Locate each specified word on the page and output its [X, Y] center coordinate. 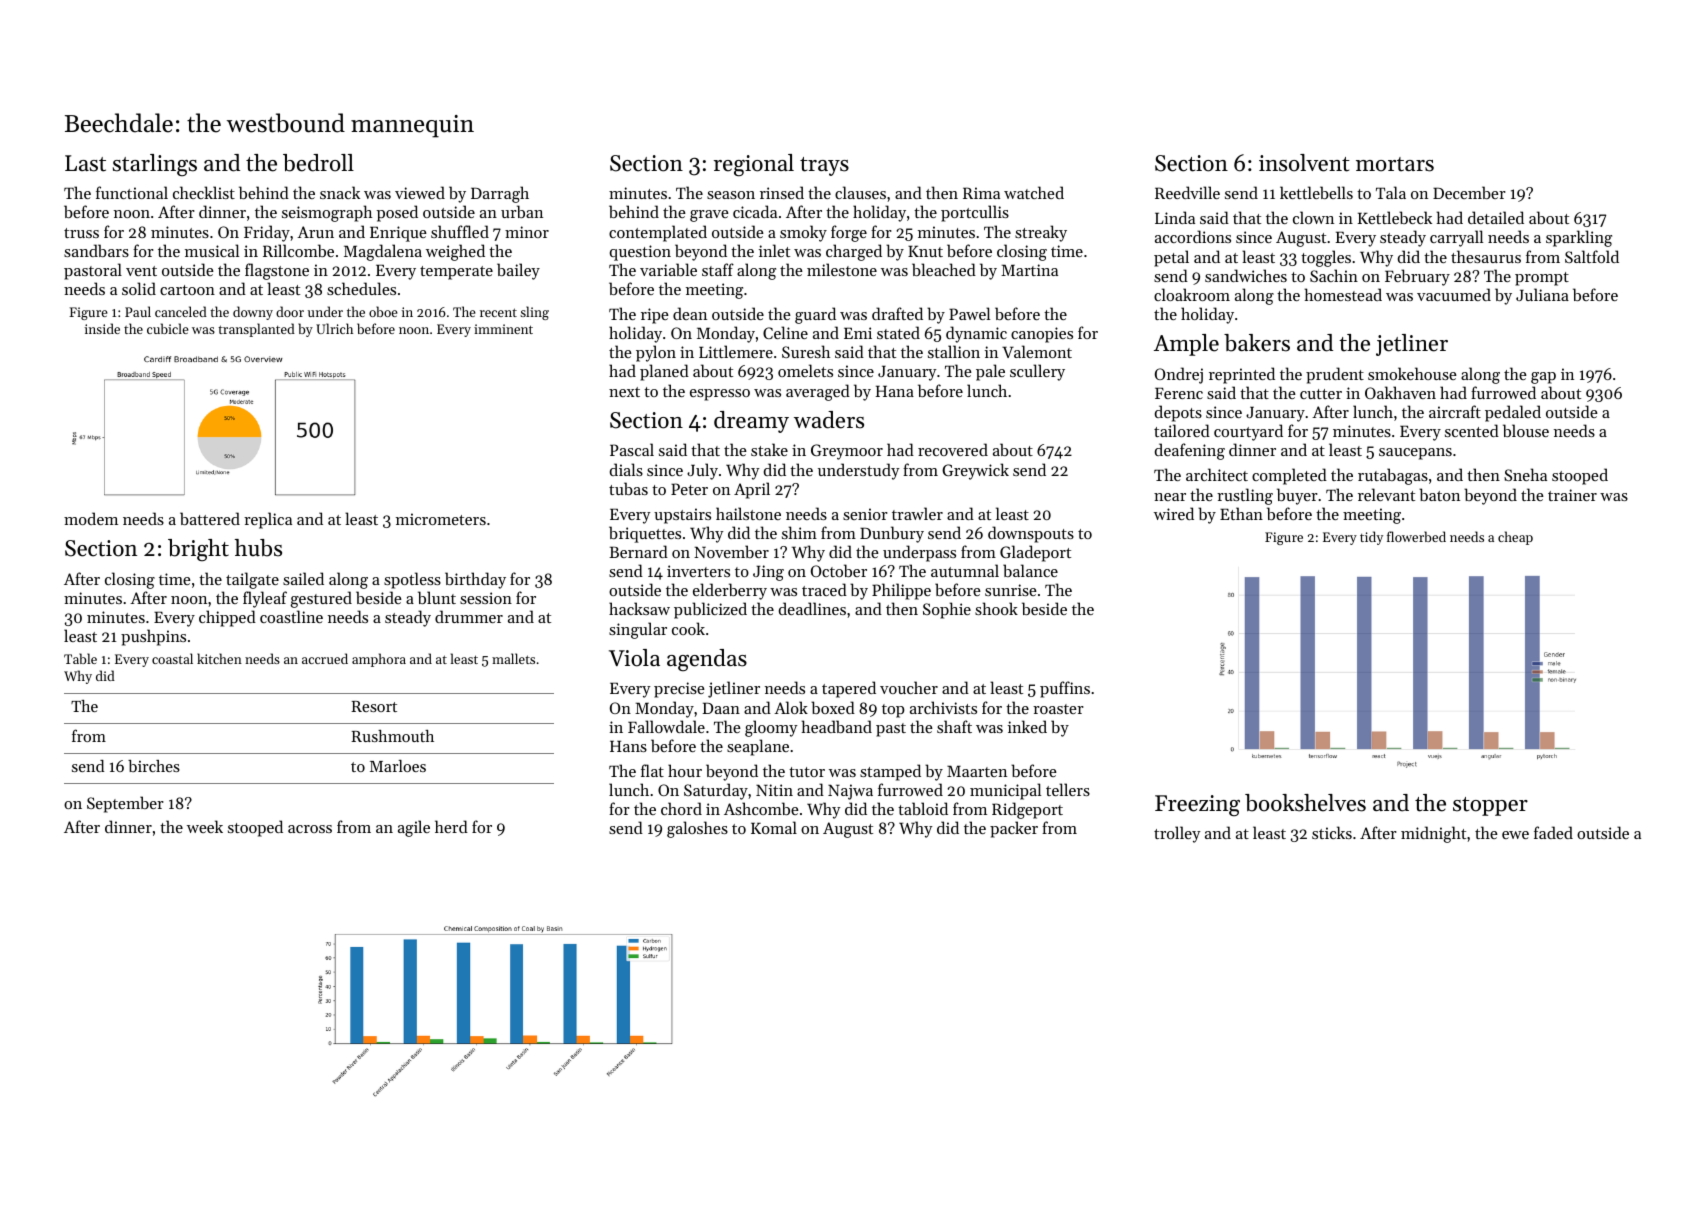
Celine [785, 332]
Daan [721, 708]
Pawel [969, 313]
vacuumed [1454, 294]
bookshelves [1305, 803]
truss [81, 233]
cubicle [168, 328]
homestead [1343, 294]
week [205, 826]
